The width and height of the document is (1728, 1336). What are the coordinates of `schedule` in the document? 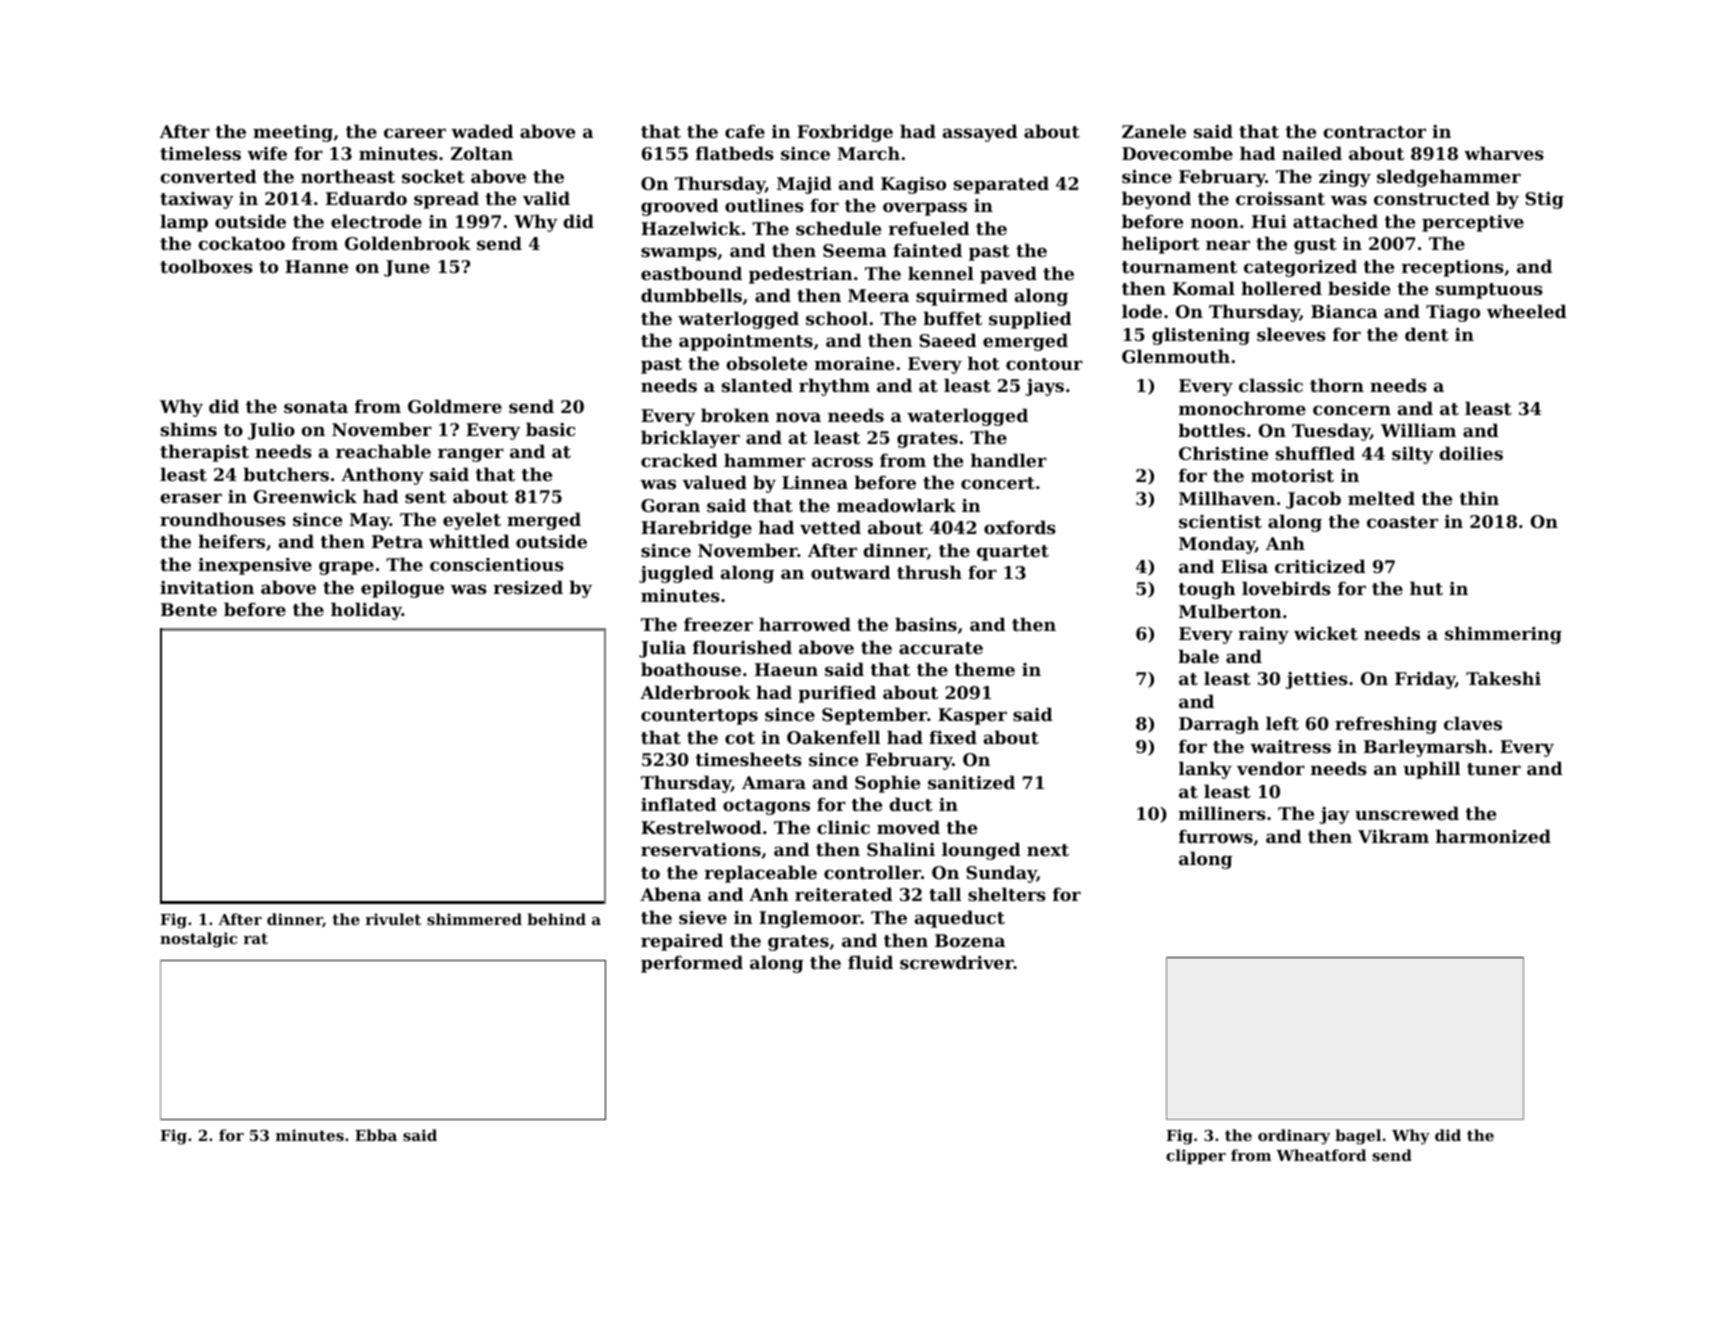 It's located at (838, 228).
